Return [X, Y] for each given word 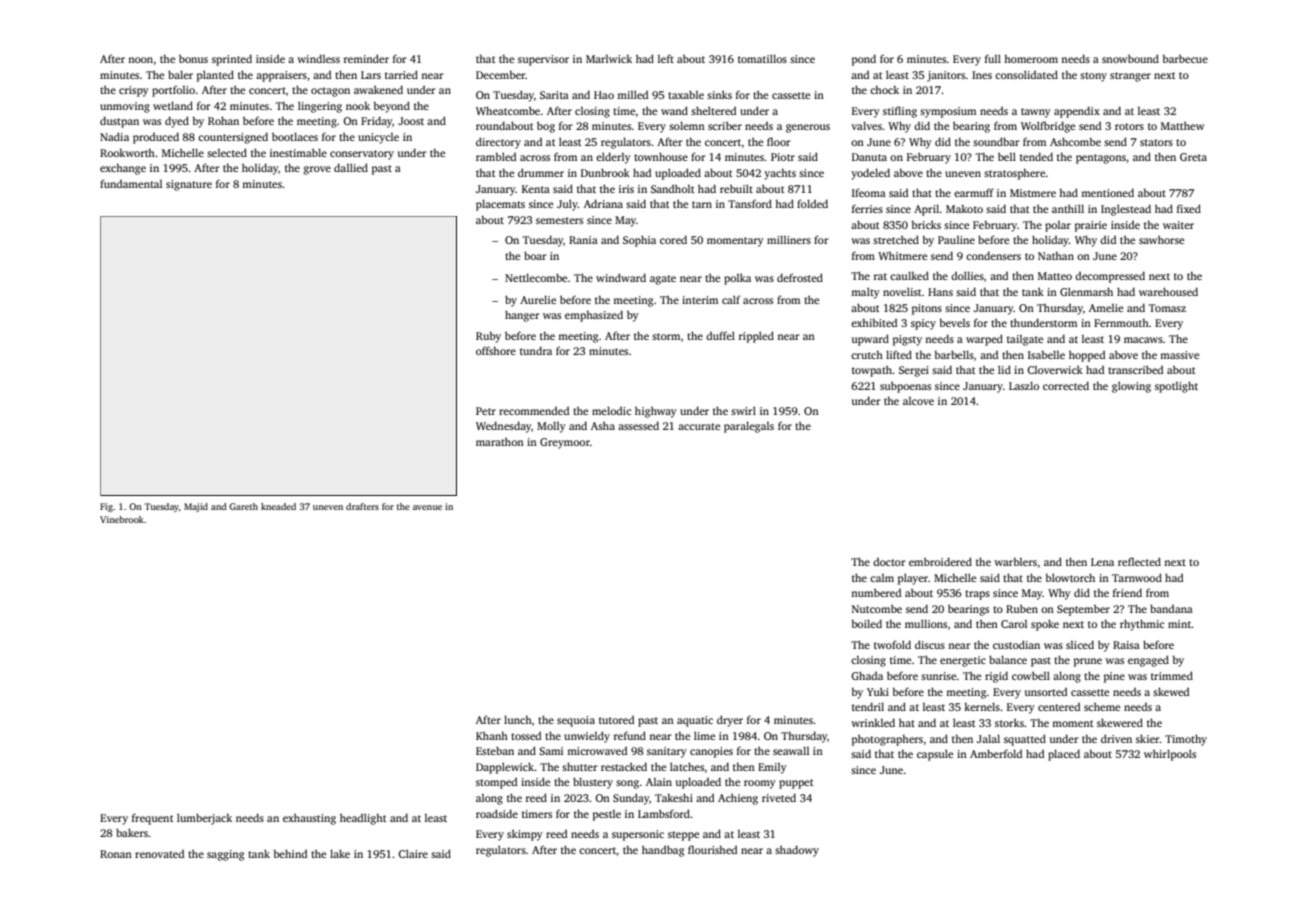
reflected [1139, 561]
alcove [918, 401]
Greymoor [565, 443]
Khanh [492, 735]
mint [1180, 624]
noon [140, 60]
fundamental [131, 183]
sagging [225, 855]
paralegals [749, 427]
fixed [1189, 208]
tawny [1036, 113]
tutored [616, 720]
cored [673, 239]
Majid [196, 507]
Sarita [554, 95]
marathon [500, 441]
